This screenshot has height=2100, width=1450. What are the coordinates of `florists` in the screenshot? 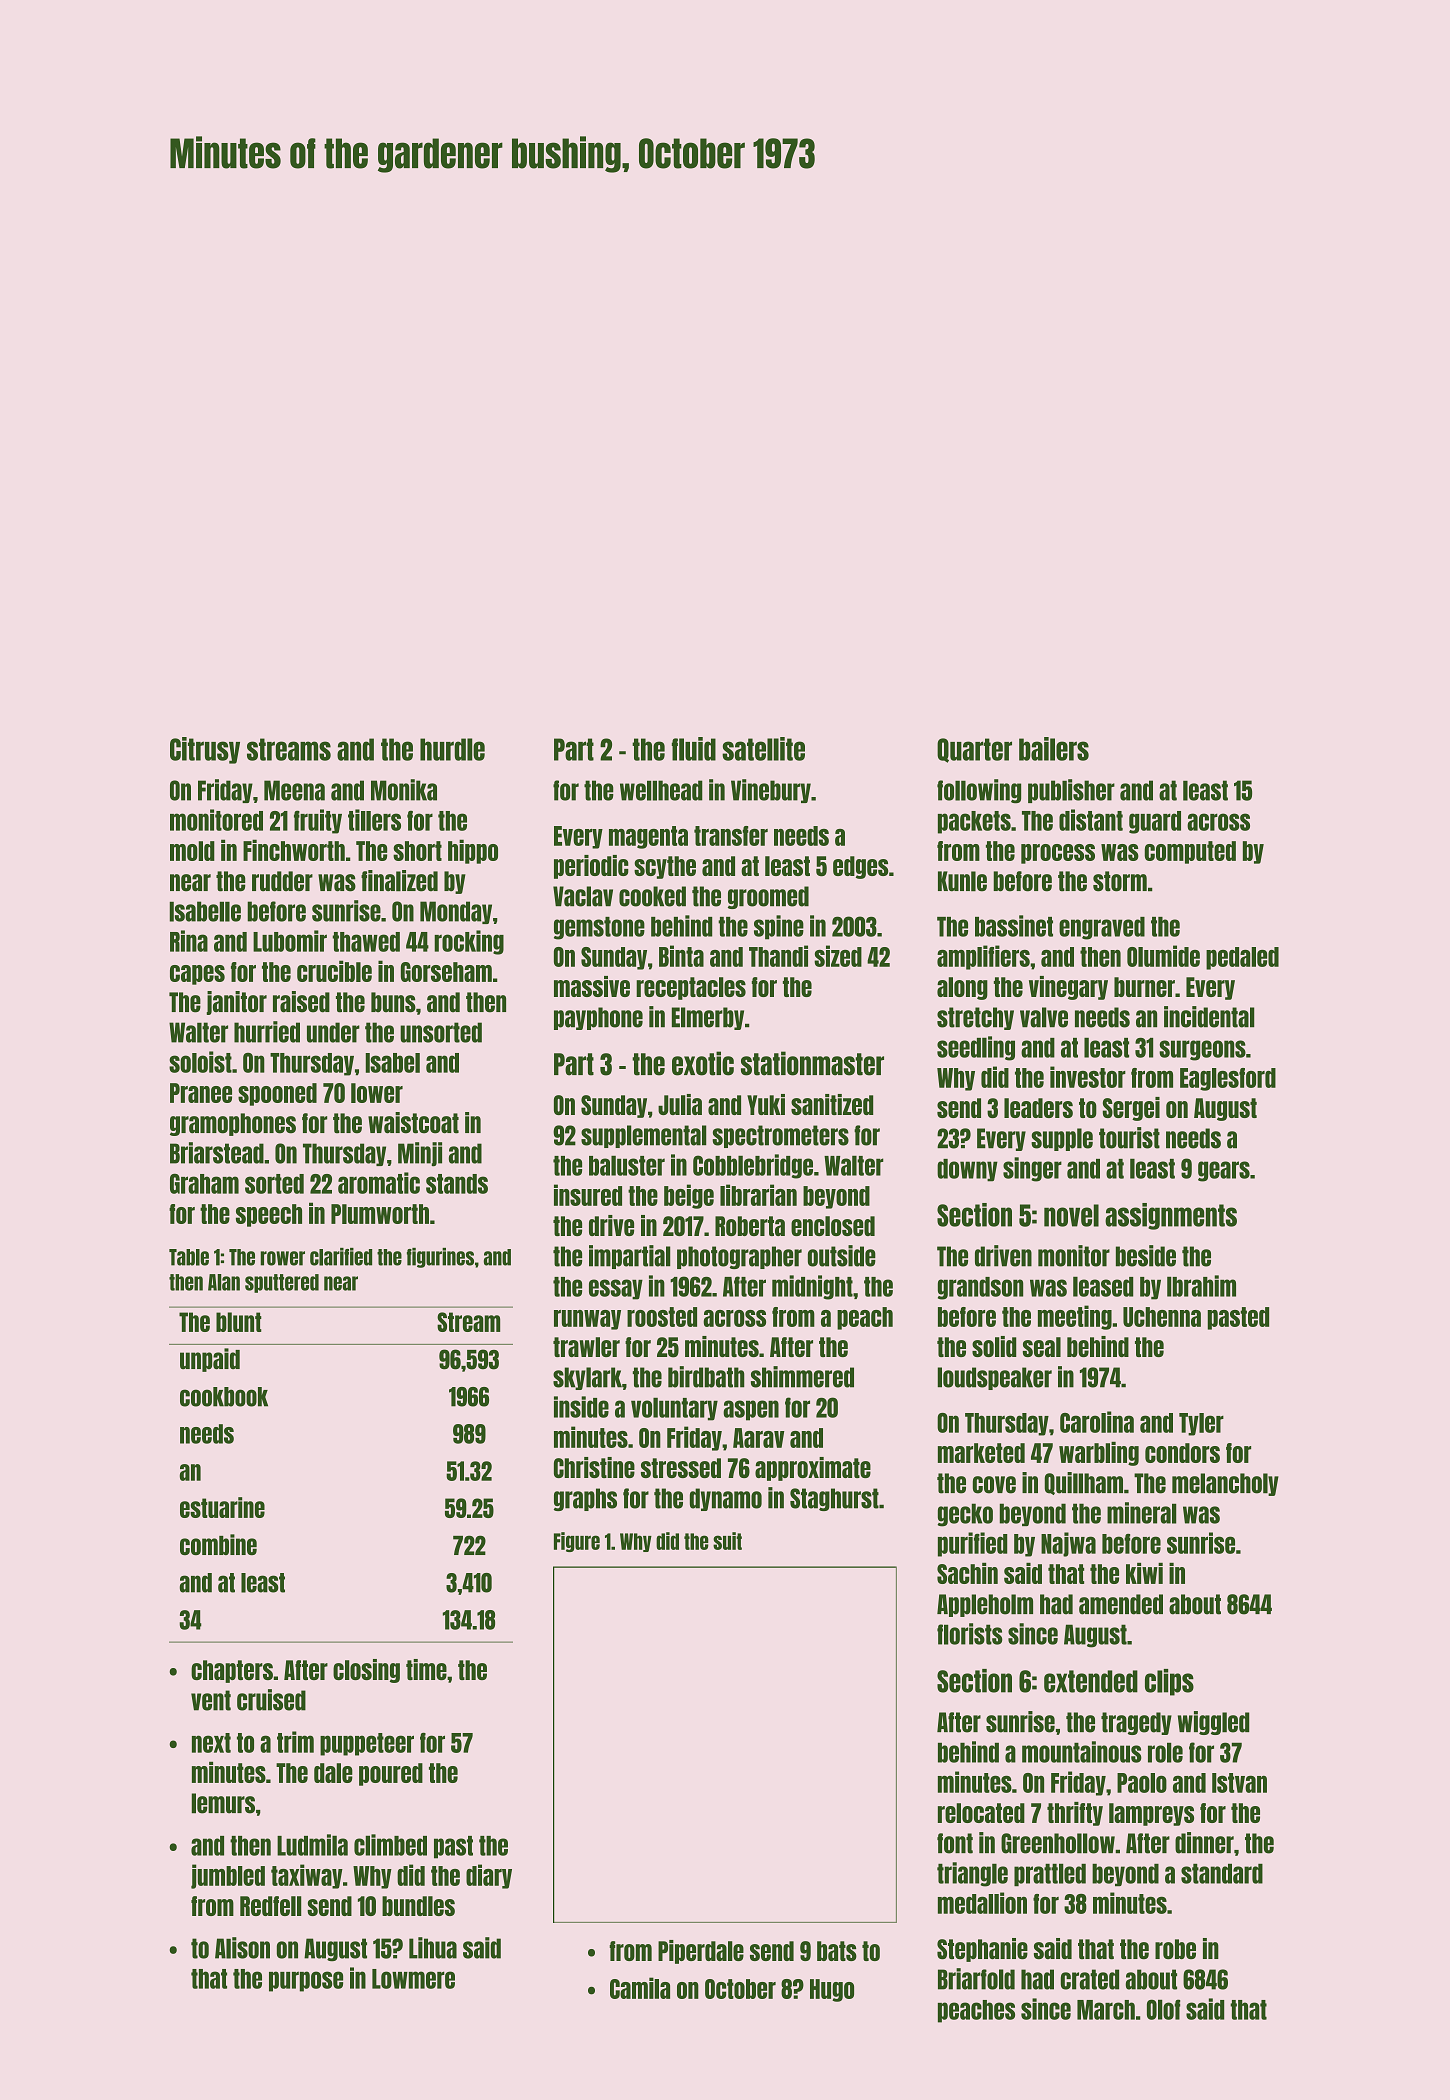 It's located at (969, 1634).
